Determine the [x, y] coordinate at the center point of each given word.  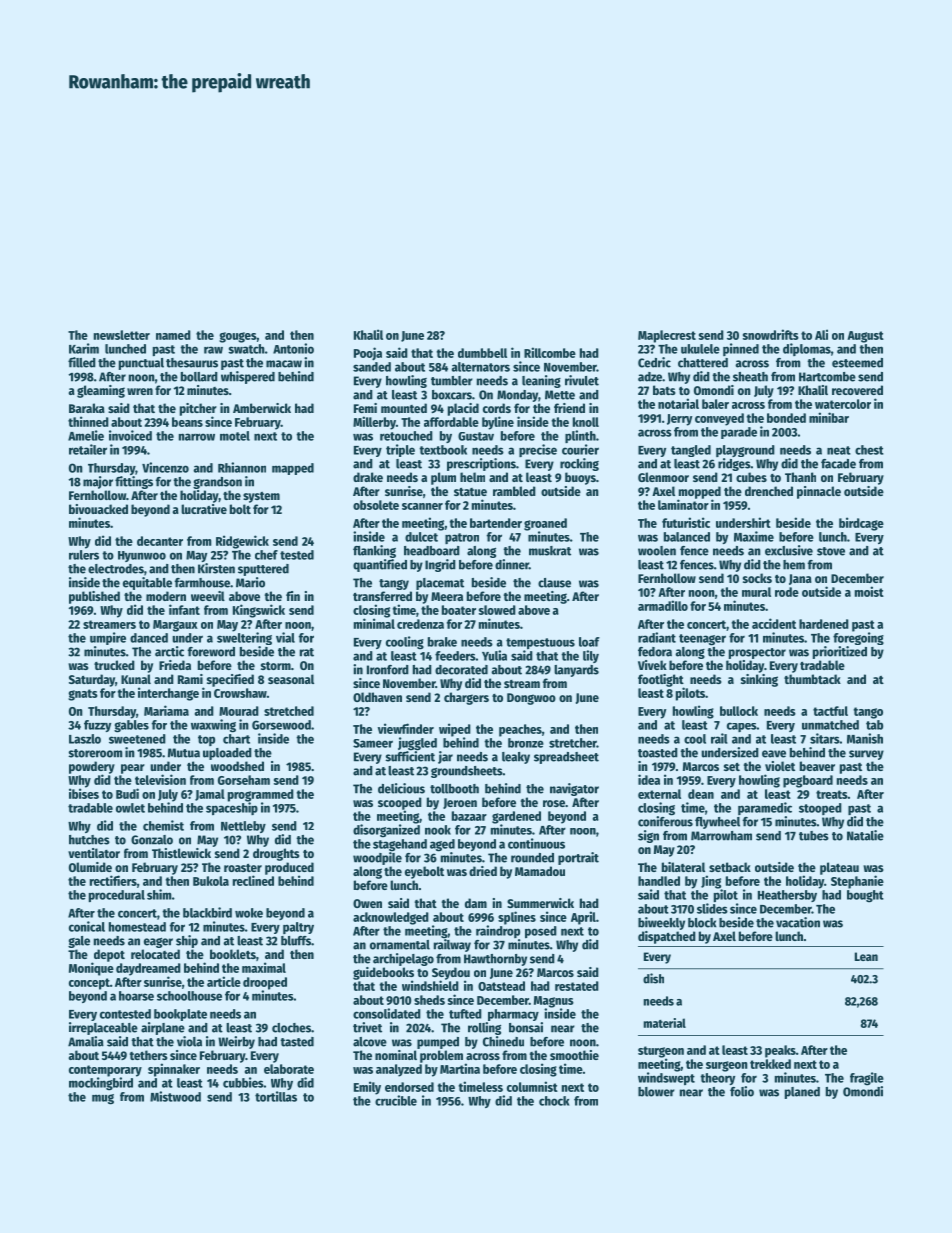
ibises [84, 793]
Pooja [368, 354]
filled [82, 362]
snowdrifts [771, 334]
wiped [455, 730]
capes [742, 727]
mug [103, 1099]
